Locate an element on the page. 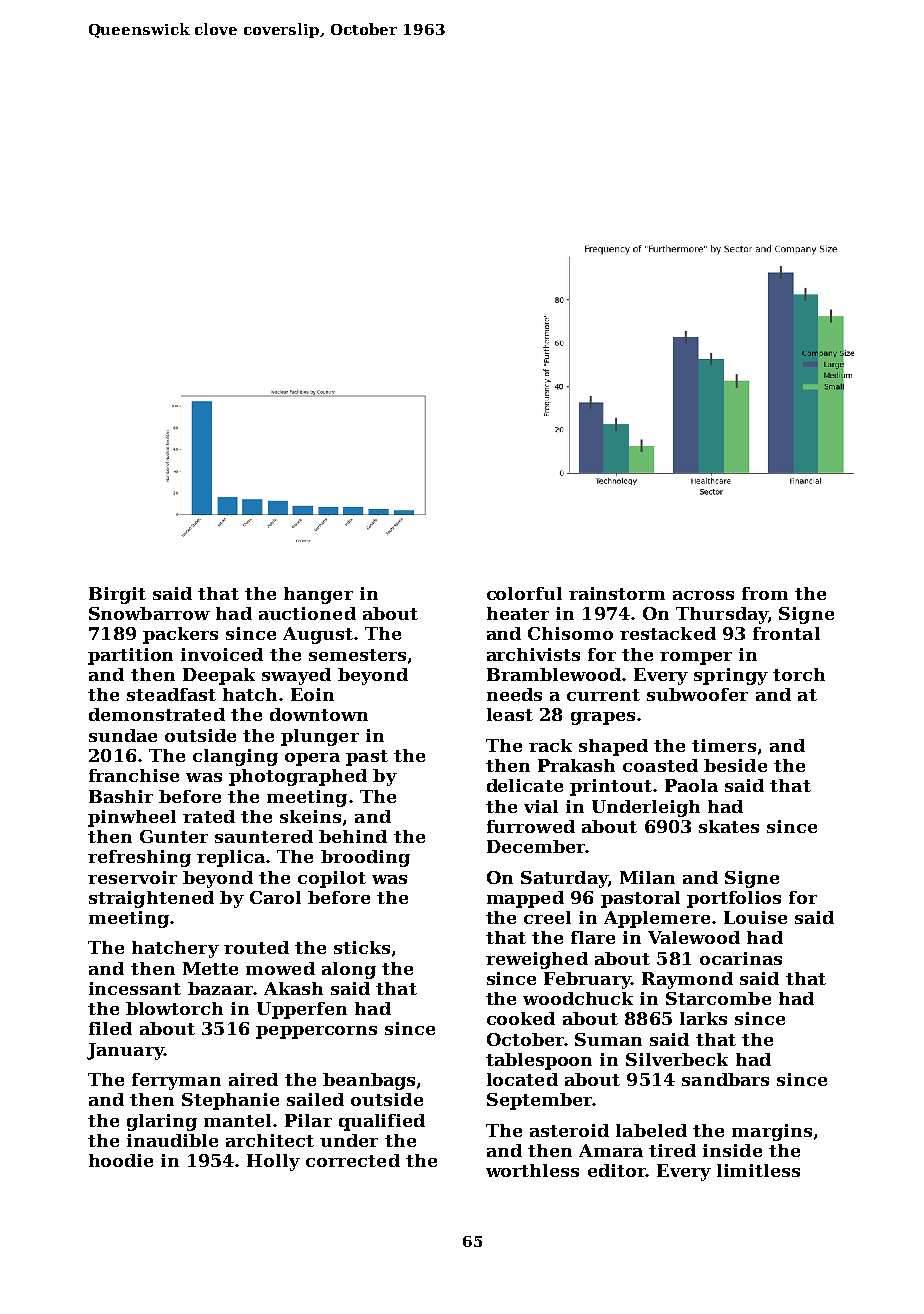 This document has width=924, height=1314. straightened is located at coordinates (151, 899).
